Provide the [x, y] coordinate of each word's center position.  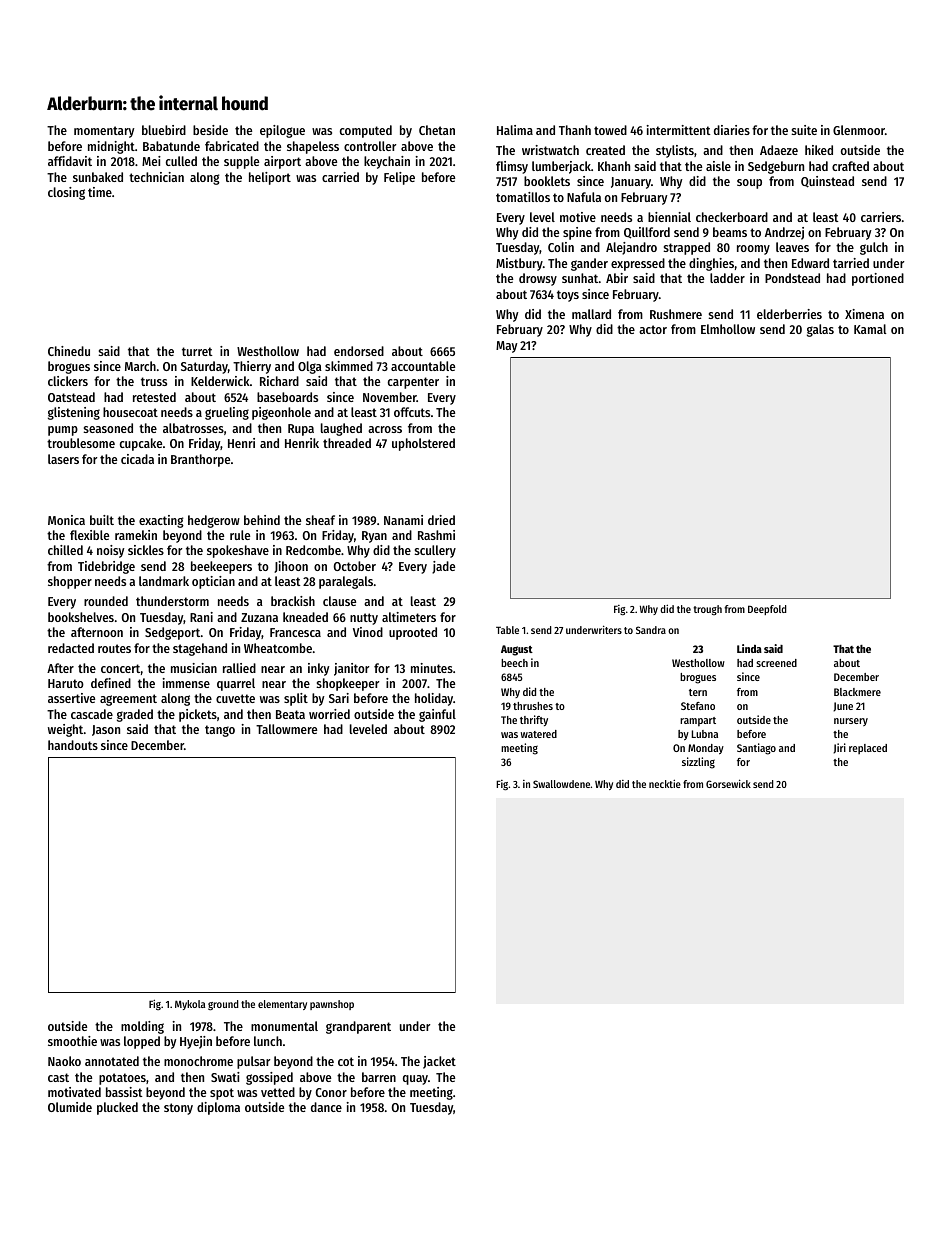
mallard [591, 314]
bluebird [164, 130]
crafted [850, 166]
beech [514, 663]
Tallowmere [286, 729]
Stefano [698, 706]
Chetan [437, 130]
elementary [282, 1005]
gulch [874, 248]
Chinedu [69, 351]
